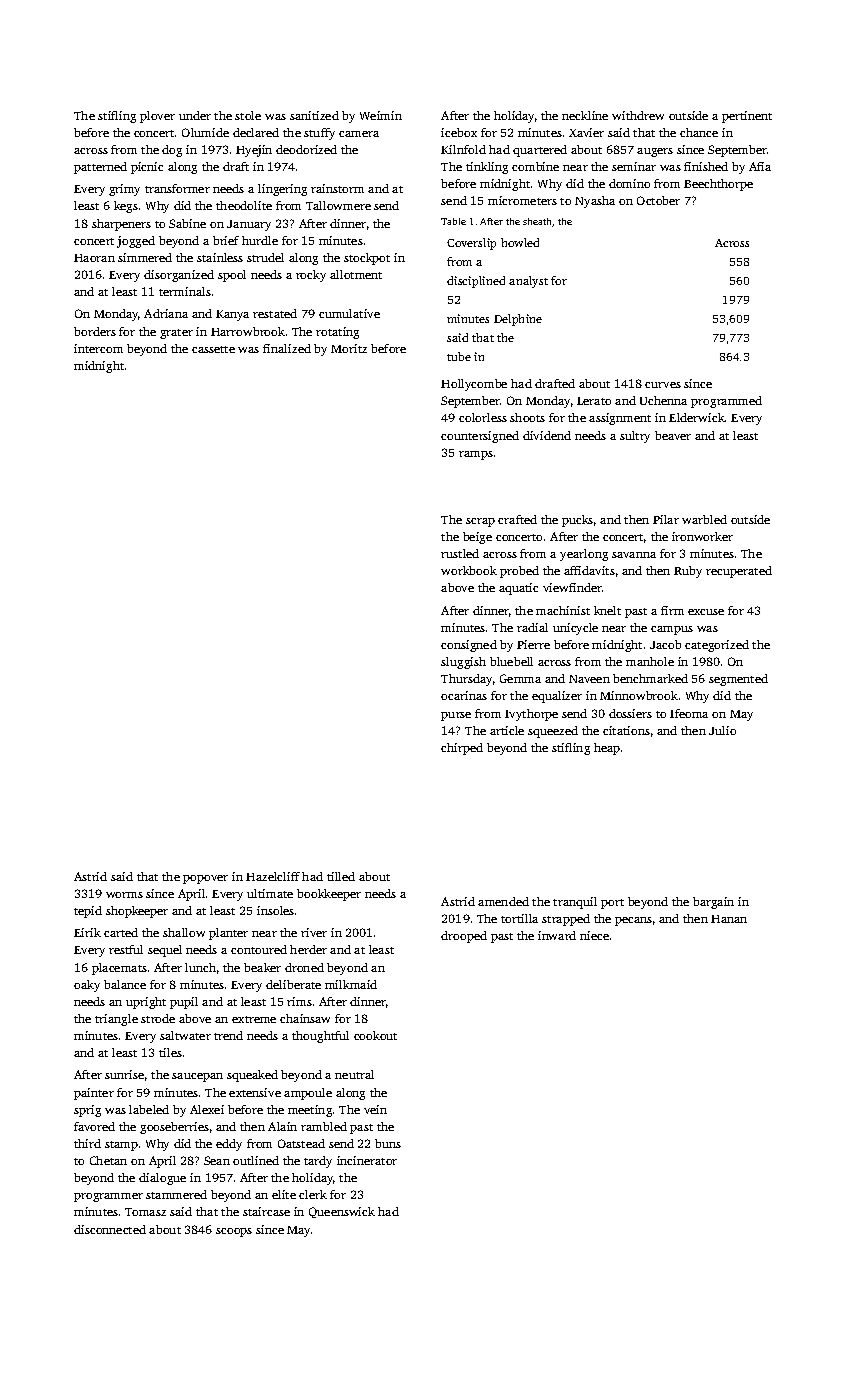 This screenshot has width=849, height=1400. I want to click on oaky, so click(87, 986).
